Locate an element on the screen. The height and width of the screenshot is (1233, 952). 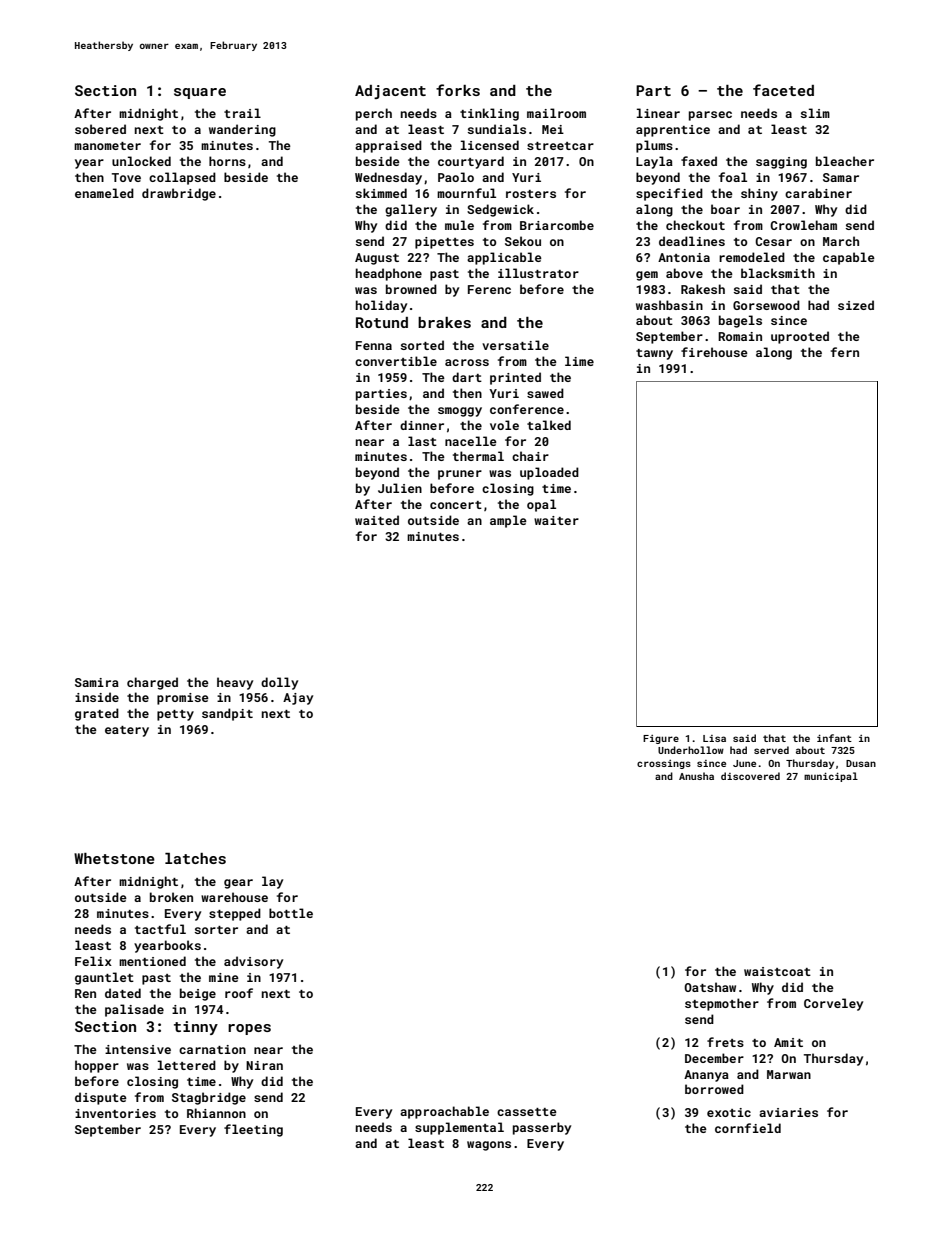
fleeting is located at coordinates (253, 1130).
